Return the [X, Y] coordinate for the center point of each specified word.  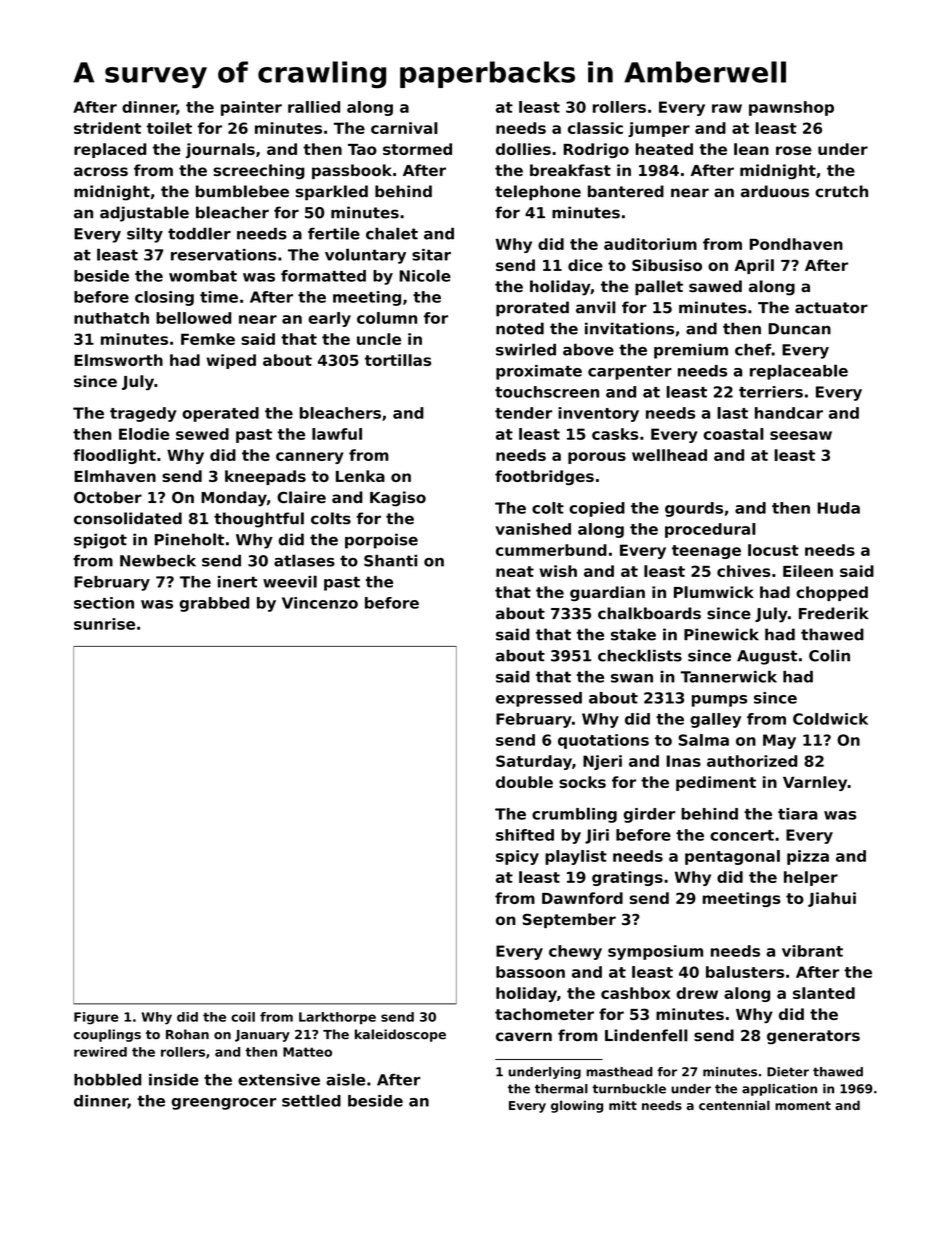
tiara [798, 814]
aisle [345, 1079]
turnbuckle [629, 1089]
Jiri [597, 836]
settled [311, 1100]
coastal [733, 434]
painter [251, 108]
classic [595, 128]
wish [558, 571]
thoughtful [259, 520]
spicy [517, 857]
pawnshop [791, 108]
